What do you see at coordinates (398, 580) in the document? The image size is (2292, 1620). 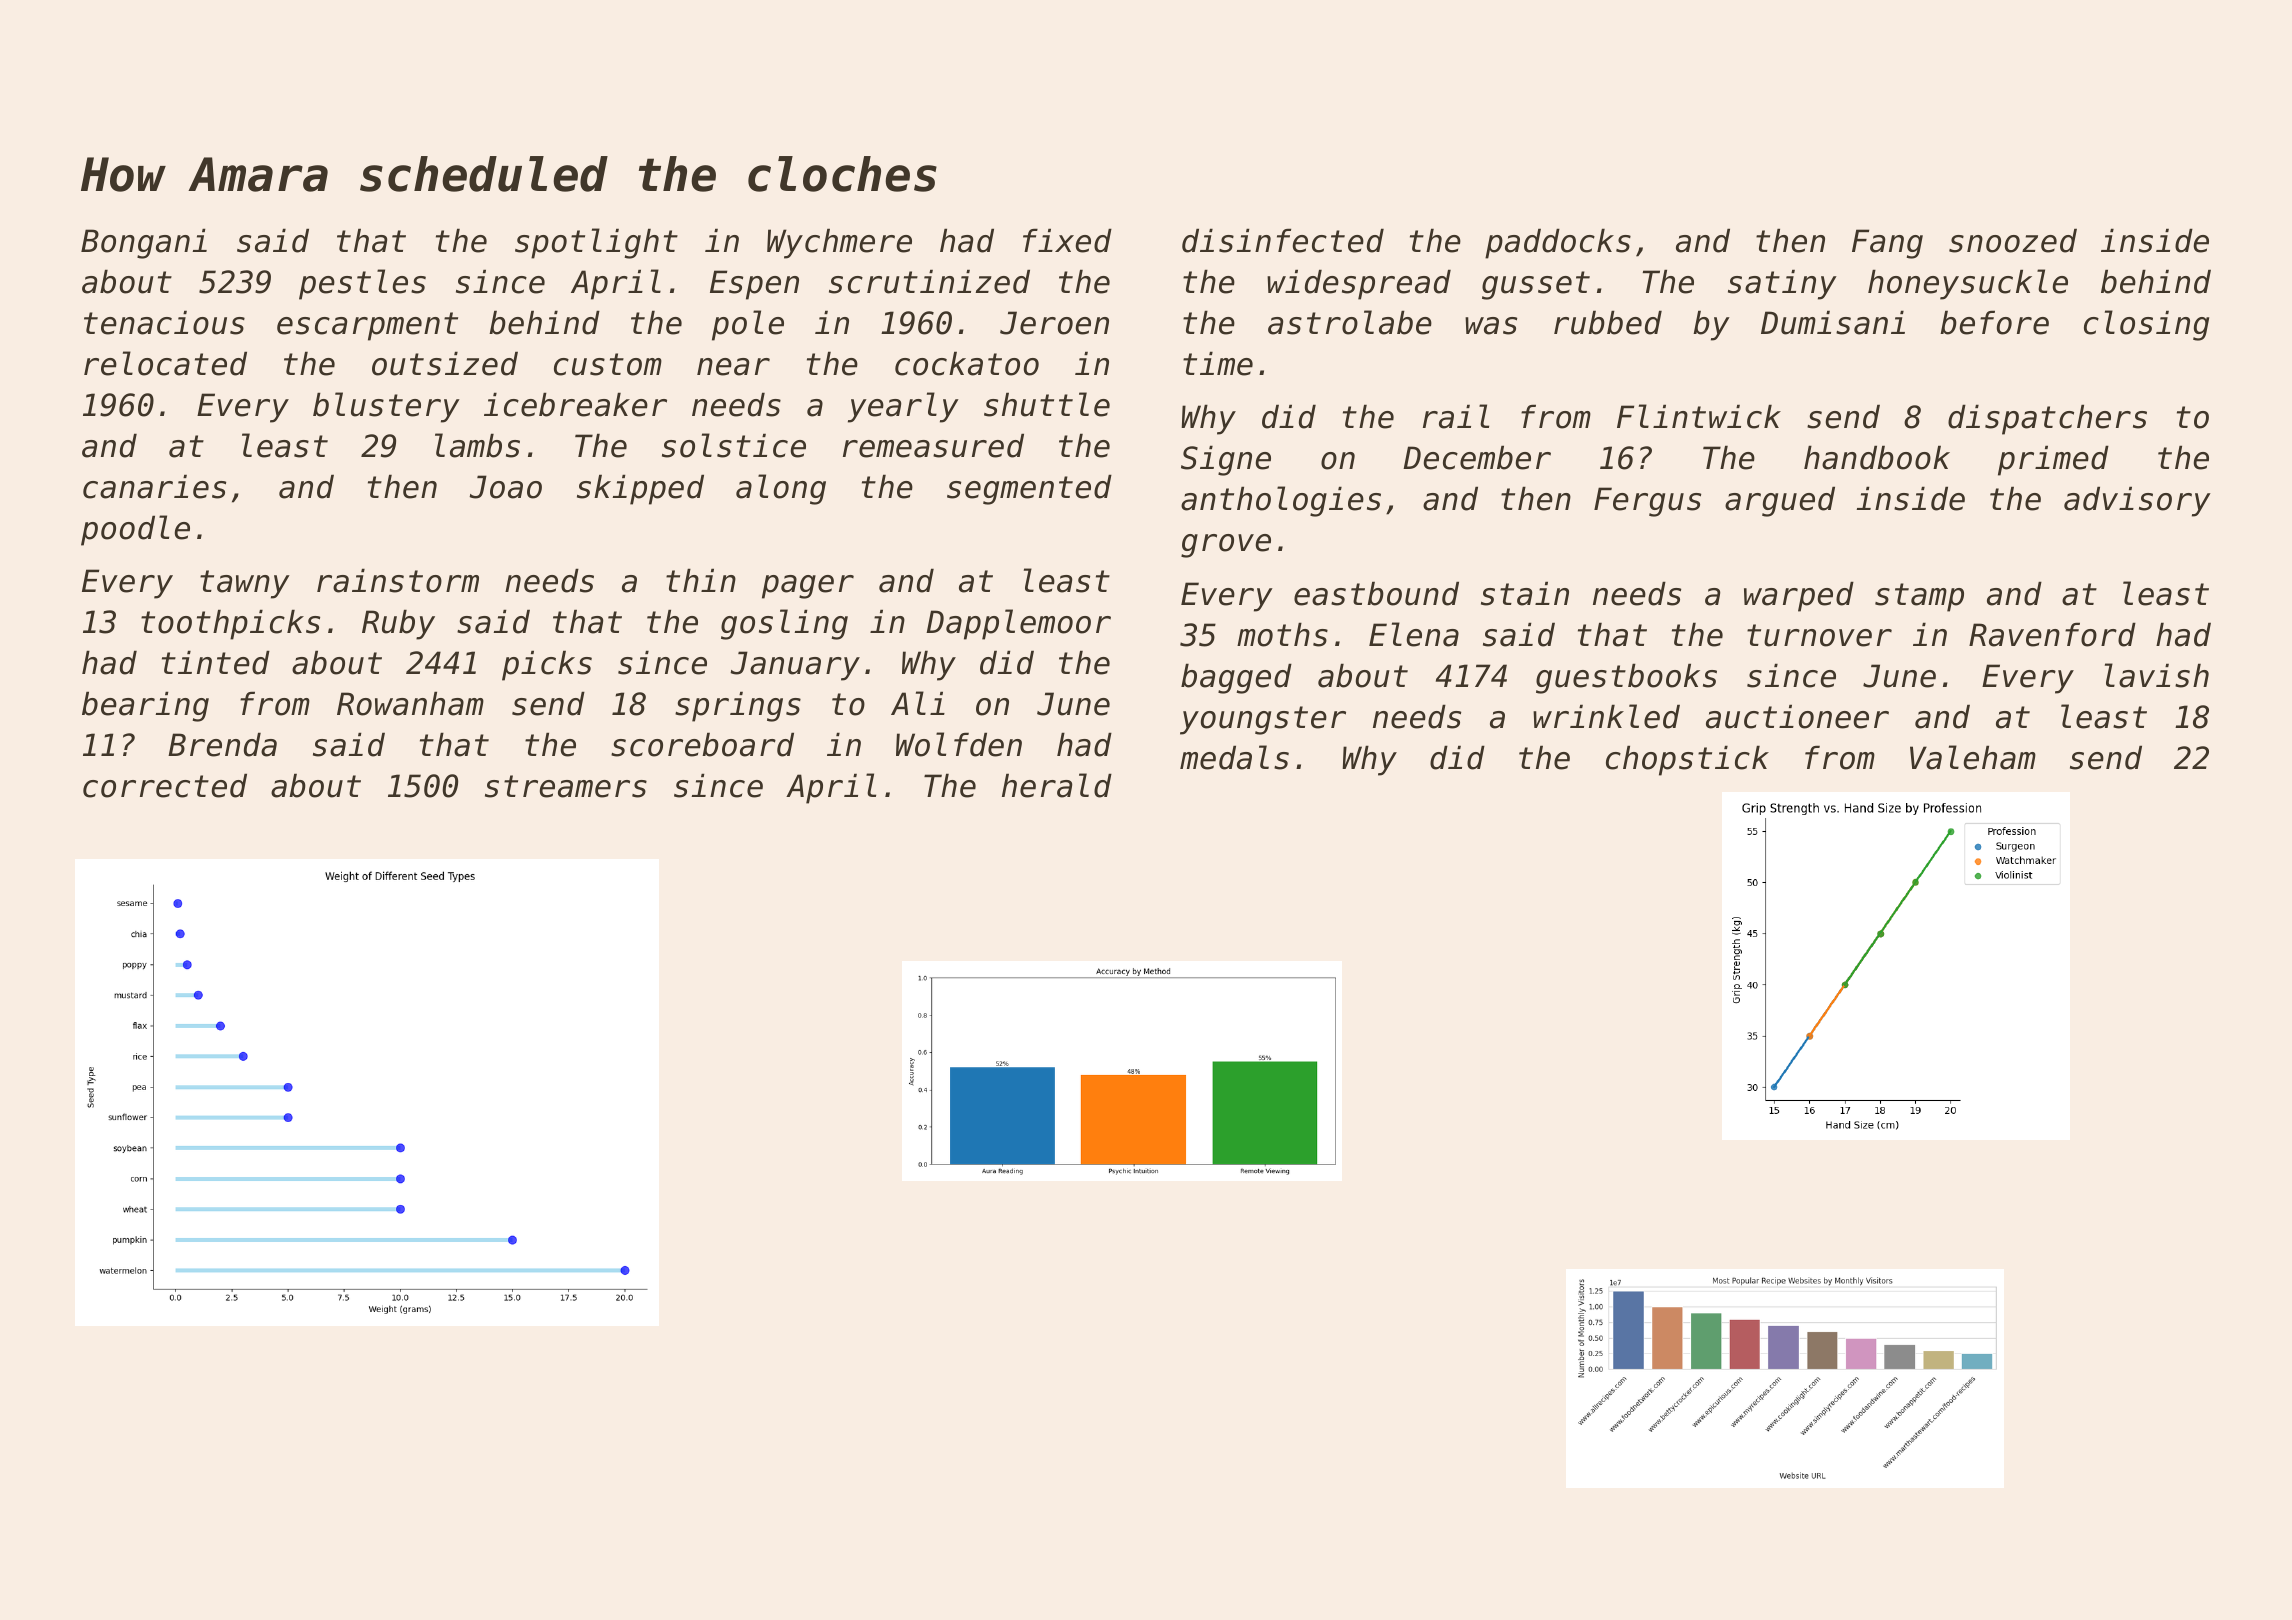 I see `rainstorm` at bounding box center [398, 580].
